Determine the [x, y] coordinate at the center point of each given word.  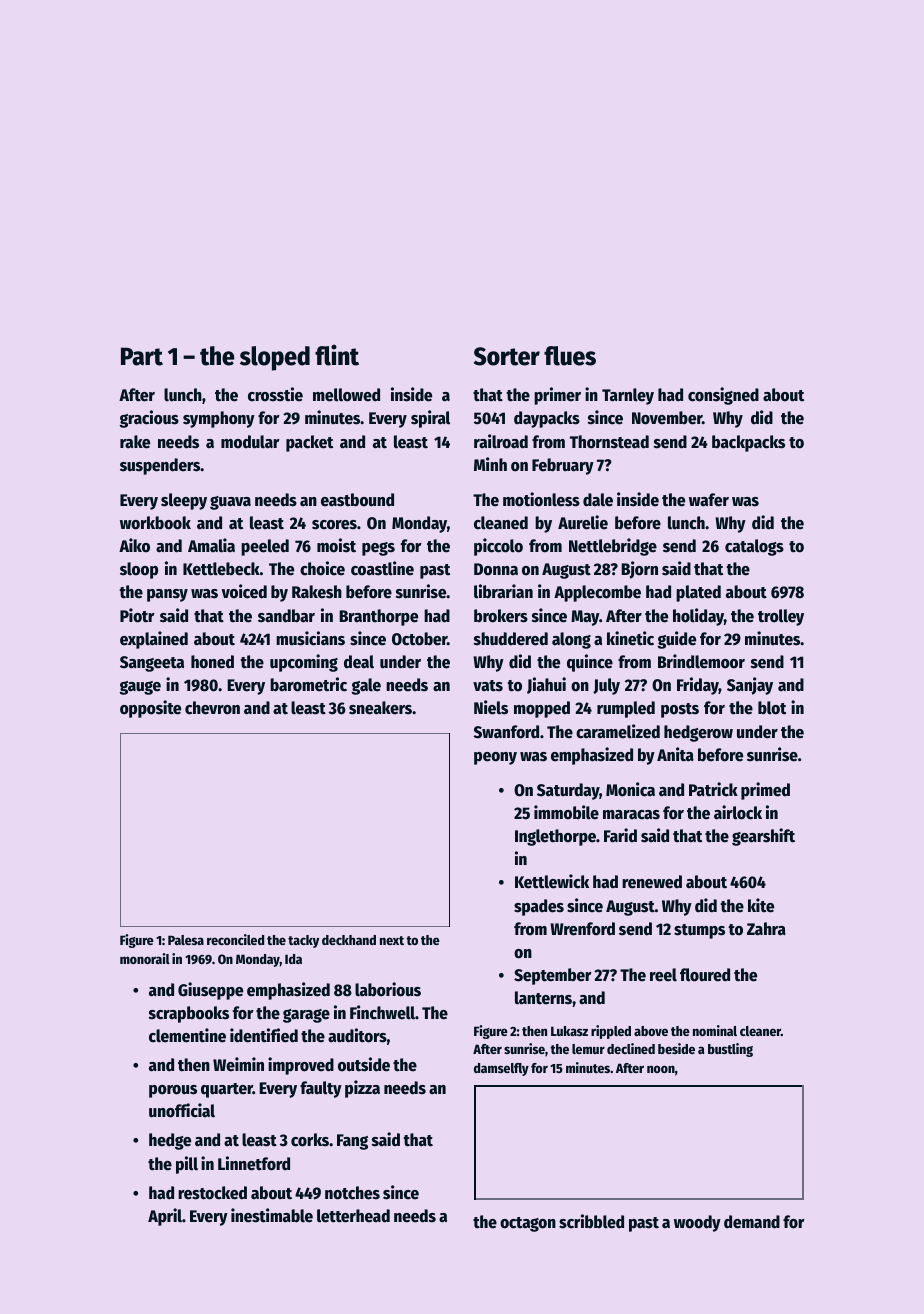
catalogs [754, 547]
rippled [611, 1032]
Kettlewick [552, 881]
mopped [542, 709]
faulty [321, 1089]
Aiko [134, 545]
